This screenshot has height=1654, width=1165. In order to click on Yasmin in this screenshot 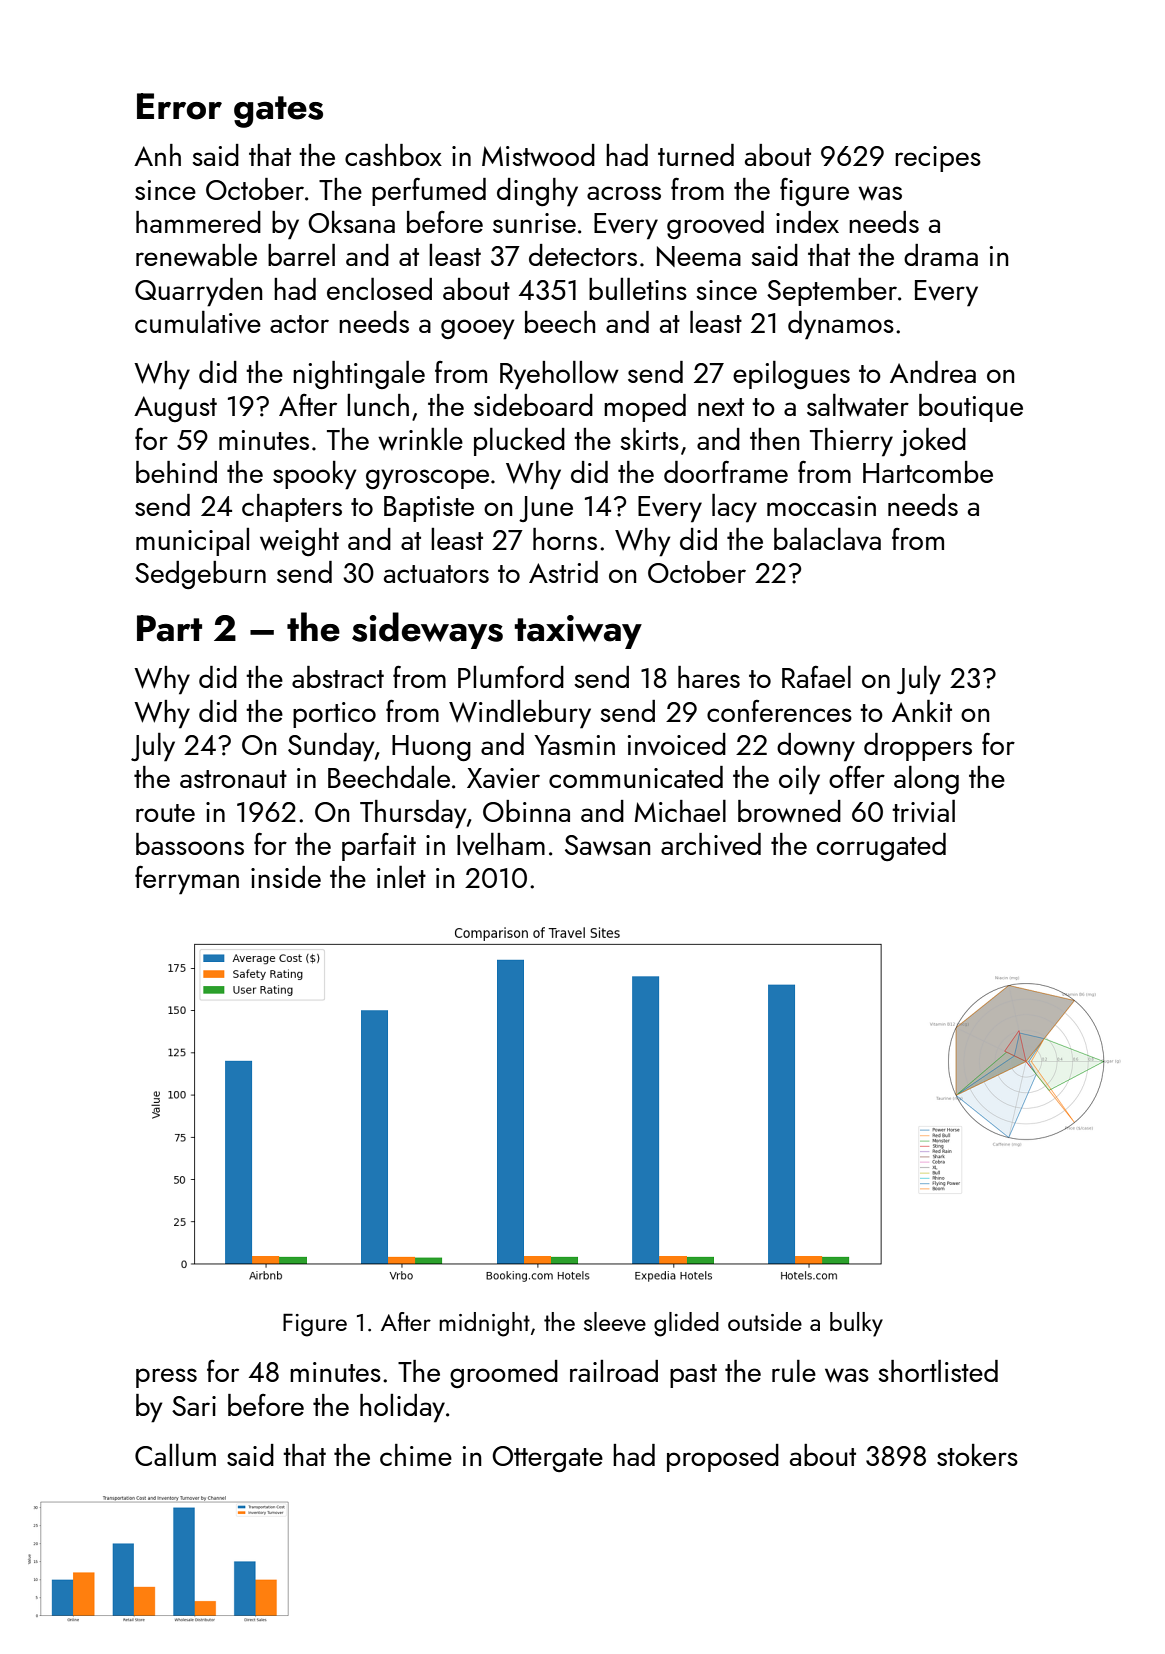, I will do `click(574, 745)`.
